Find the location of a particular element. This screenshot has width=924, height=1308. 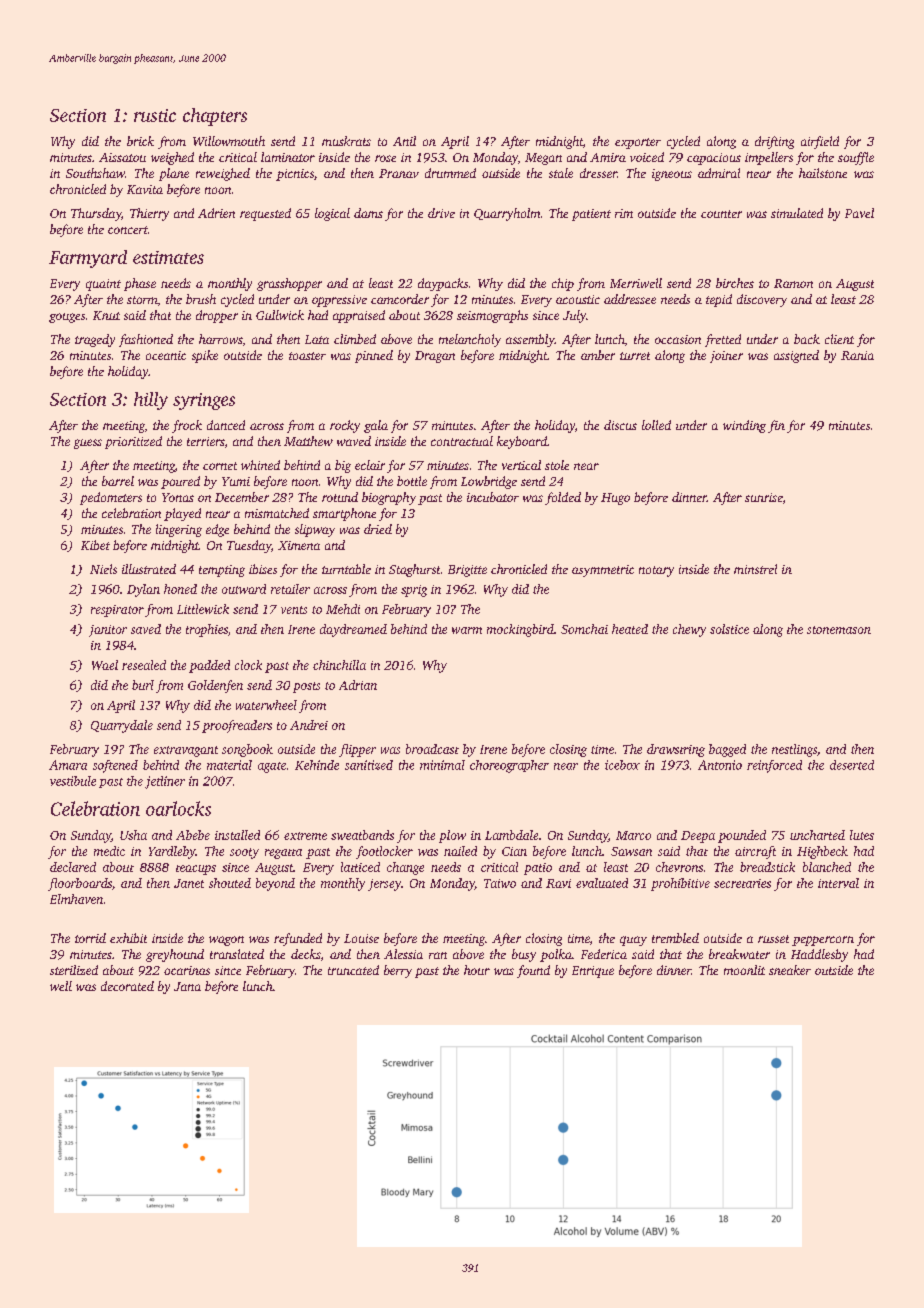

solstice is located at coordinates (729, 629).
